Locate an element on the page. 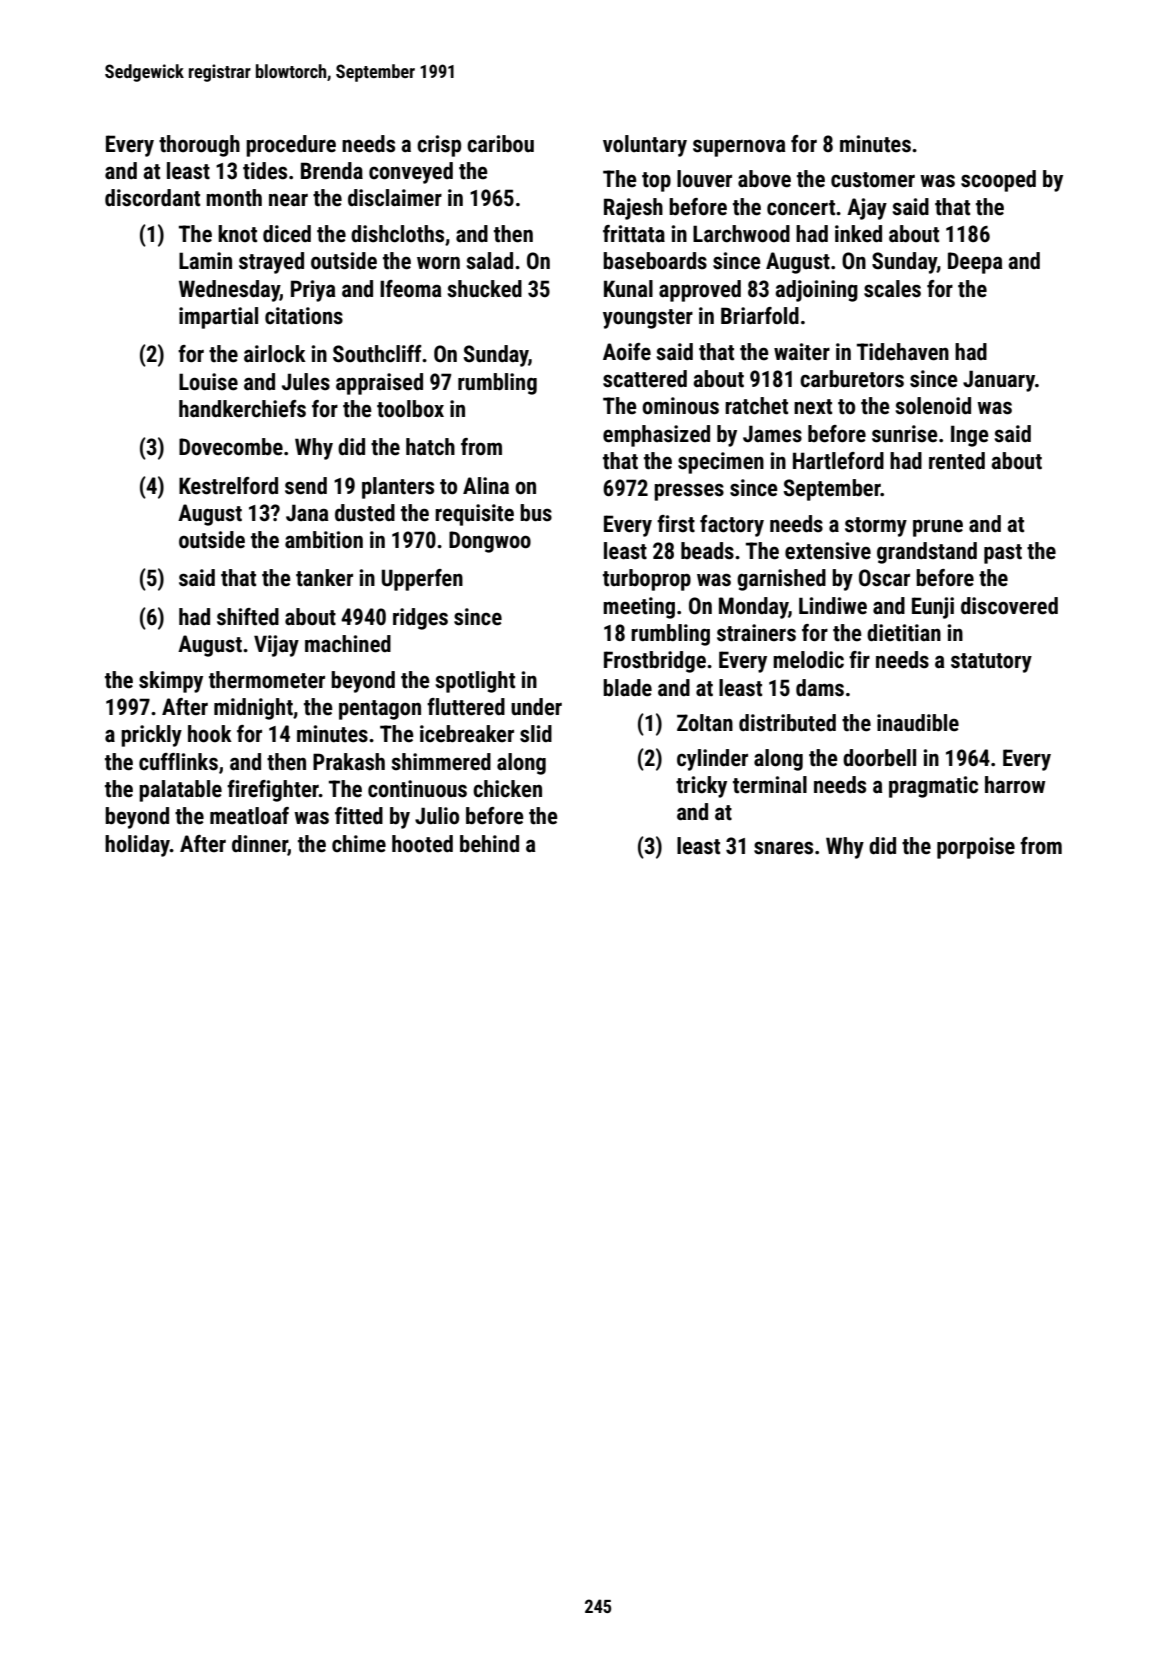 The height and width of the page is (1654, 1169). dishcloths is located at coordinates (397, 234).
